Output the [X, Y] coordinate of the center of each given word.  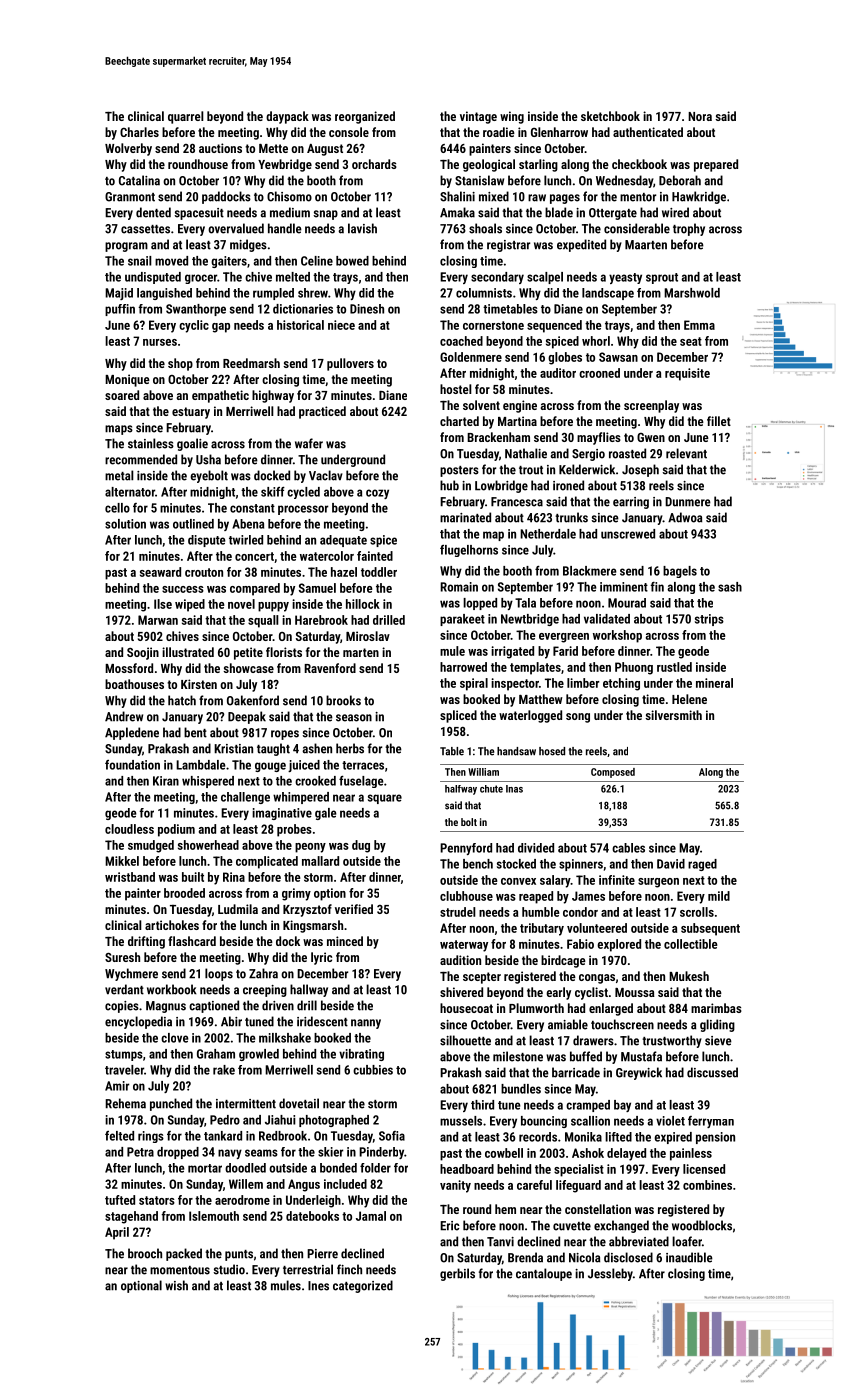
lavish [362, 228]
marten [361, 652]
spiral [474, 684]
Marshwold [692, 293]
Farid [565, 651]
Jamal [371, 1216]
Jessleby [610, 1274]
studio [229, 1269]
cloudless [129, 829]
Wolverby [128, 149]
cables [628, 848]
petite [248, 653]
